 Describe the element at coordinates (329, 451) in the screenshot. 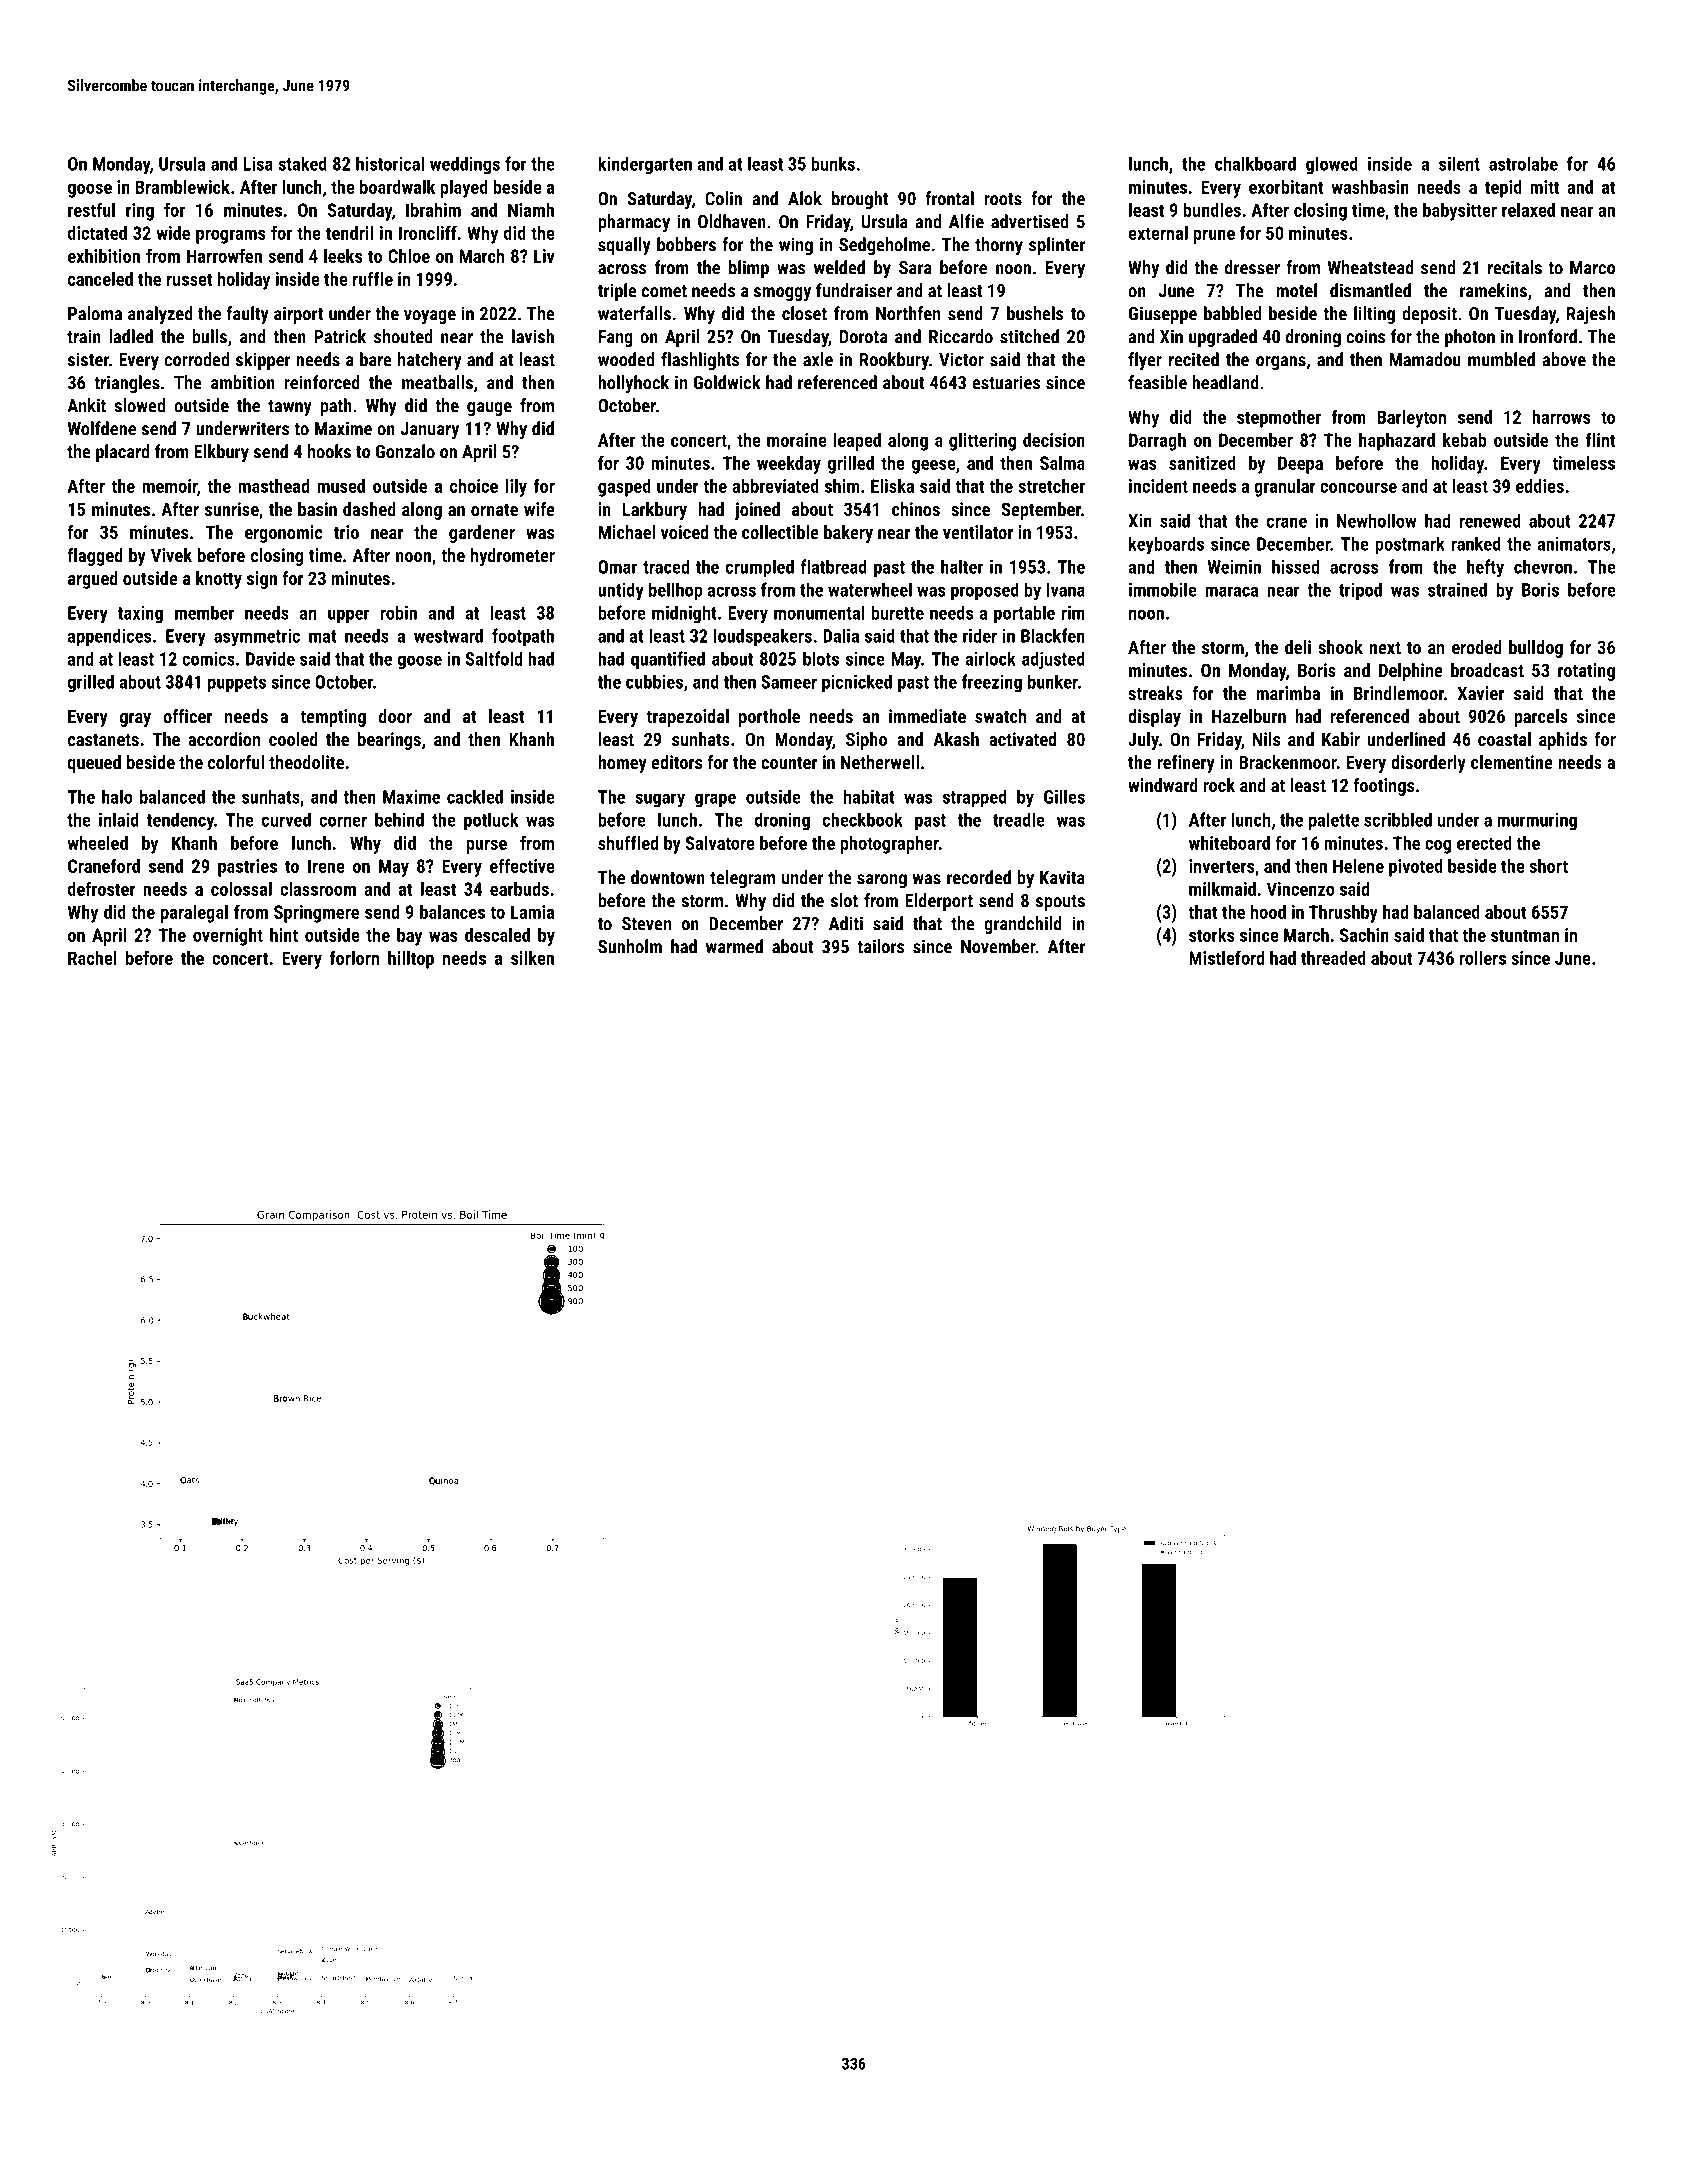

I see `hooks` at that location.
